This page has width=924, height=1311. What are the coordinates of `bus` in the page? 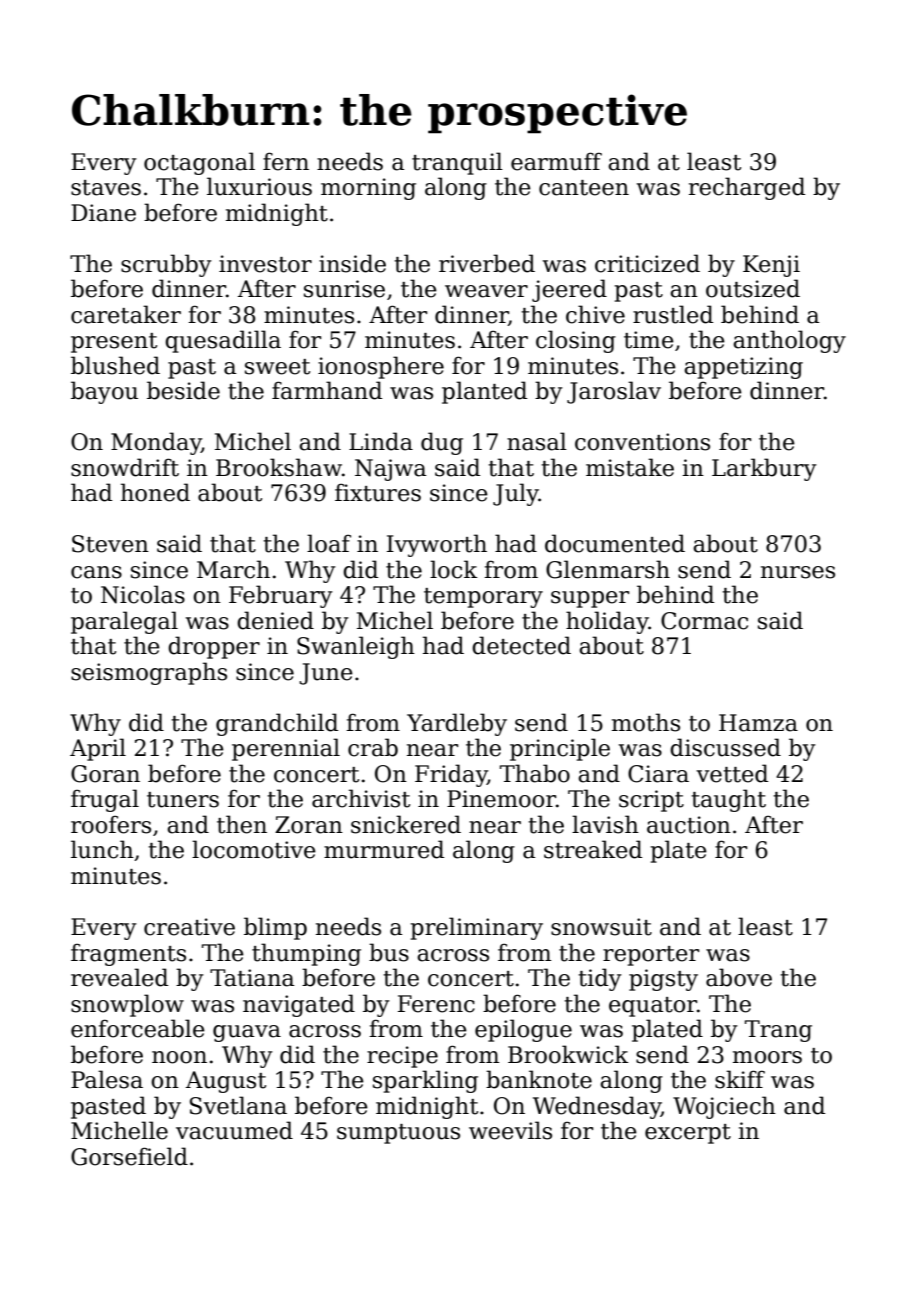 It's located at (389, 952).
